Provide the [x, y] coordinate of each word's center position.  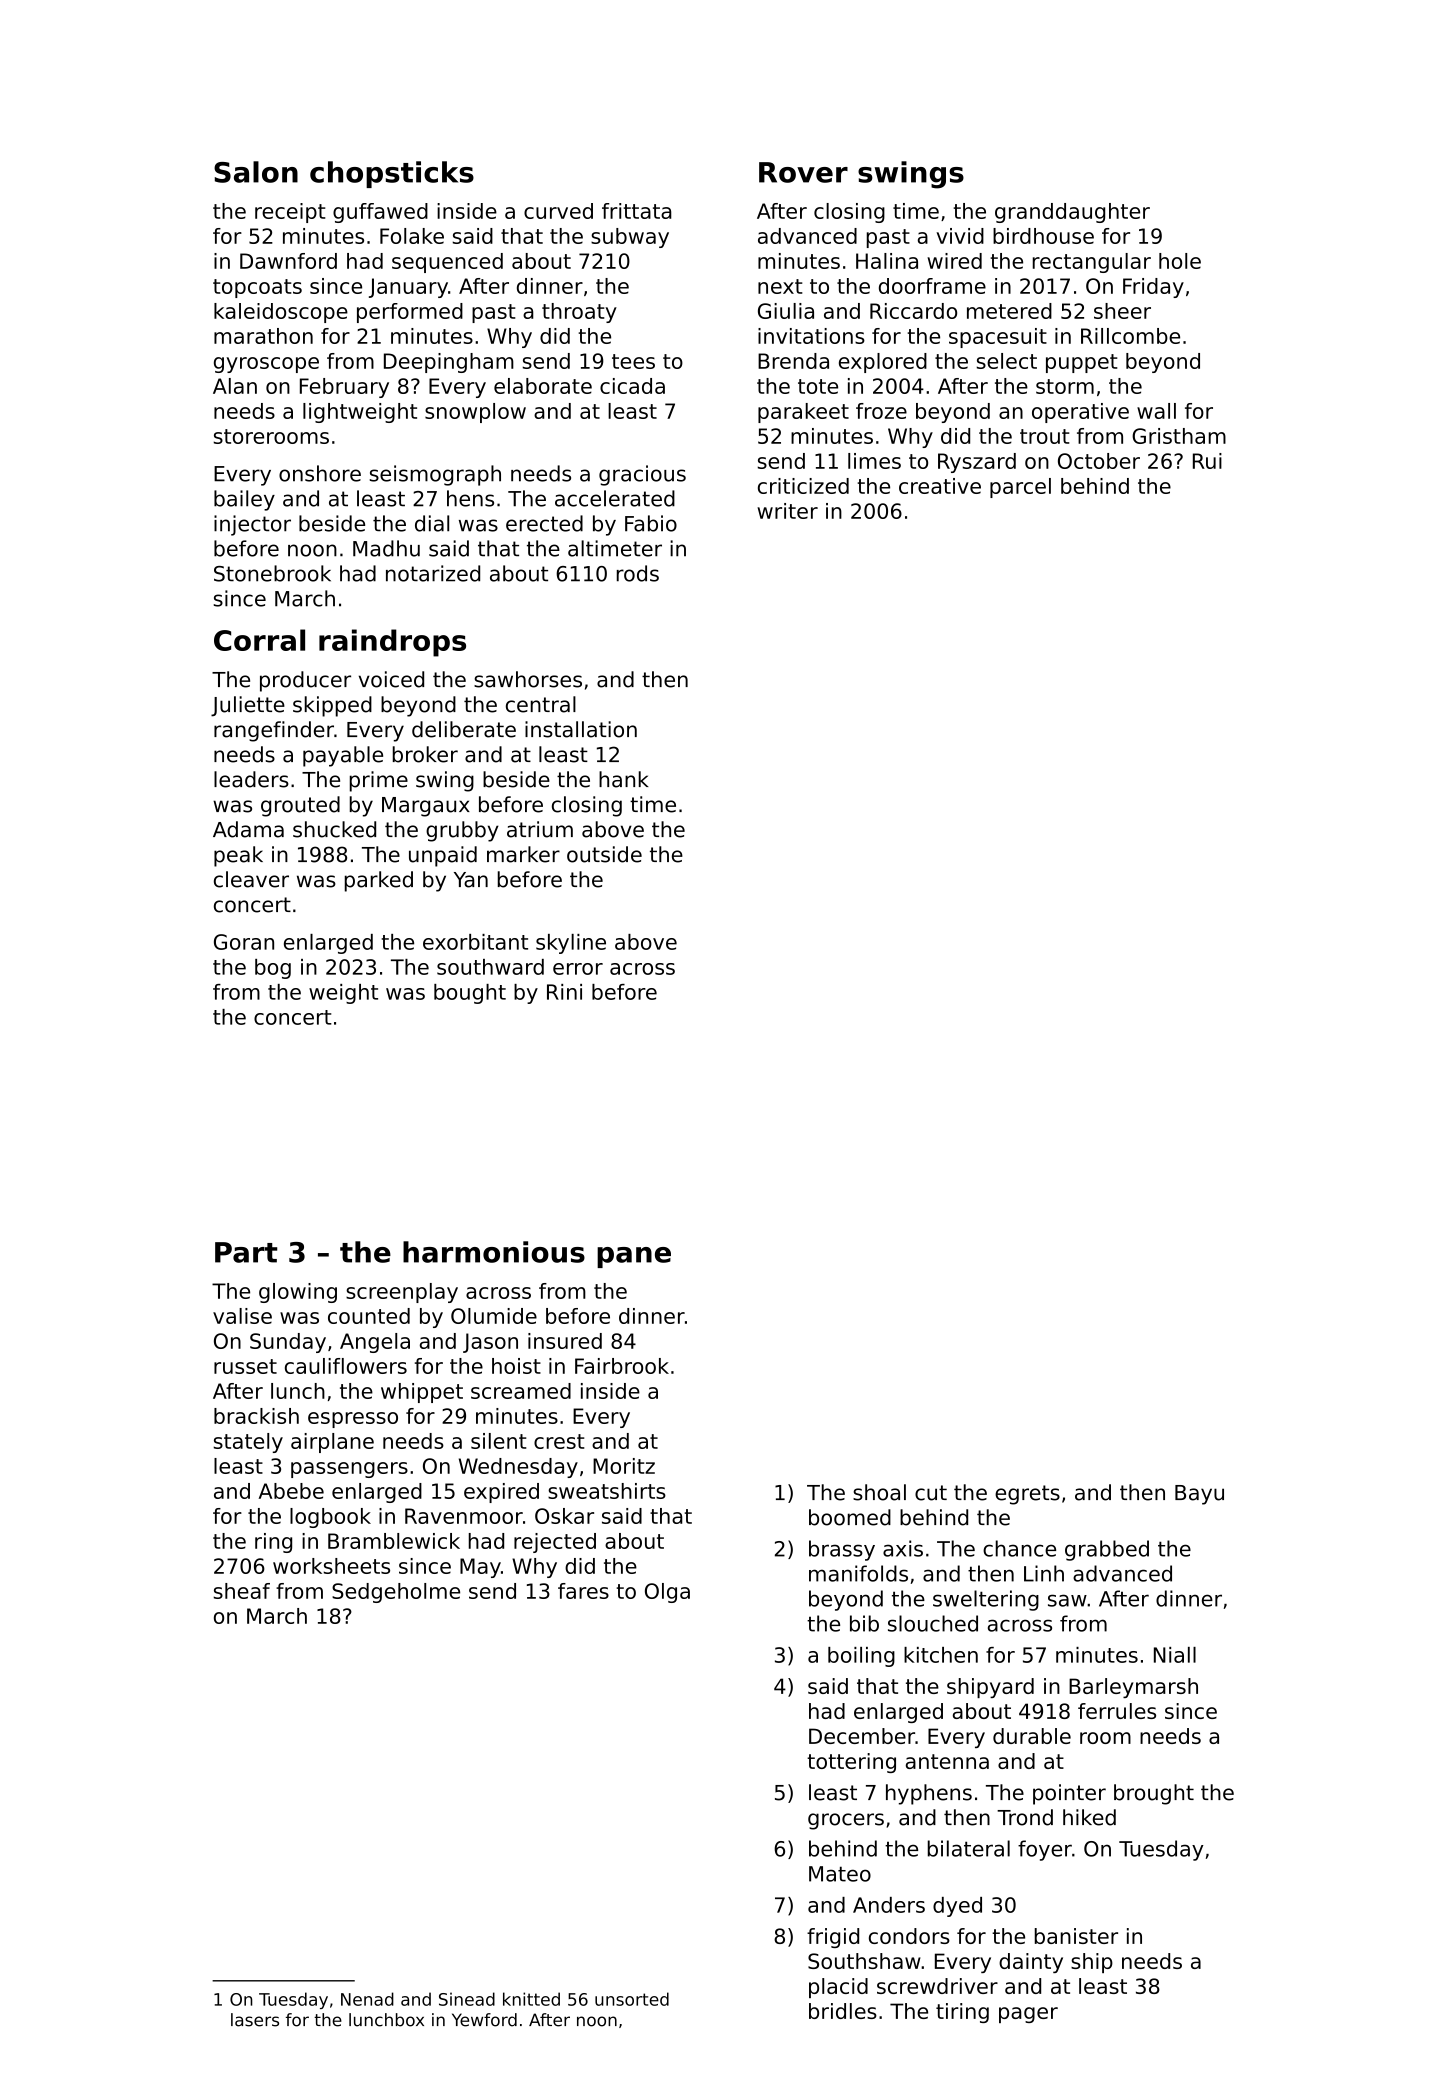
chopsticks [392, 174]
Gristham [1179, 436]
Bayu [1199, 1495]
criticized [803, 486]
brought [1154, 1794]
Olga [667, 1593]
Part [246, 1252]
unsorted [632, 1999]
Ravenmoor [464, 1516]
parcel [1020, 488]
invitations [811, 336]
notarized [433, 573]
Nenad [367, 1999]
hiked [1089, 1817]
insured [565, 1341]
